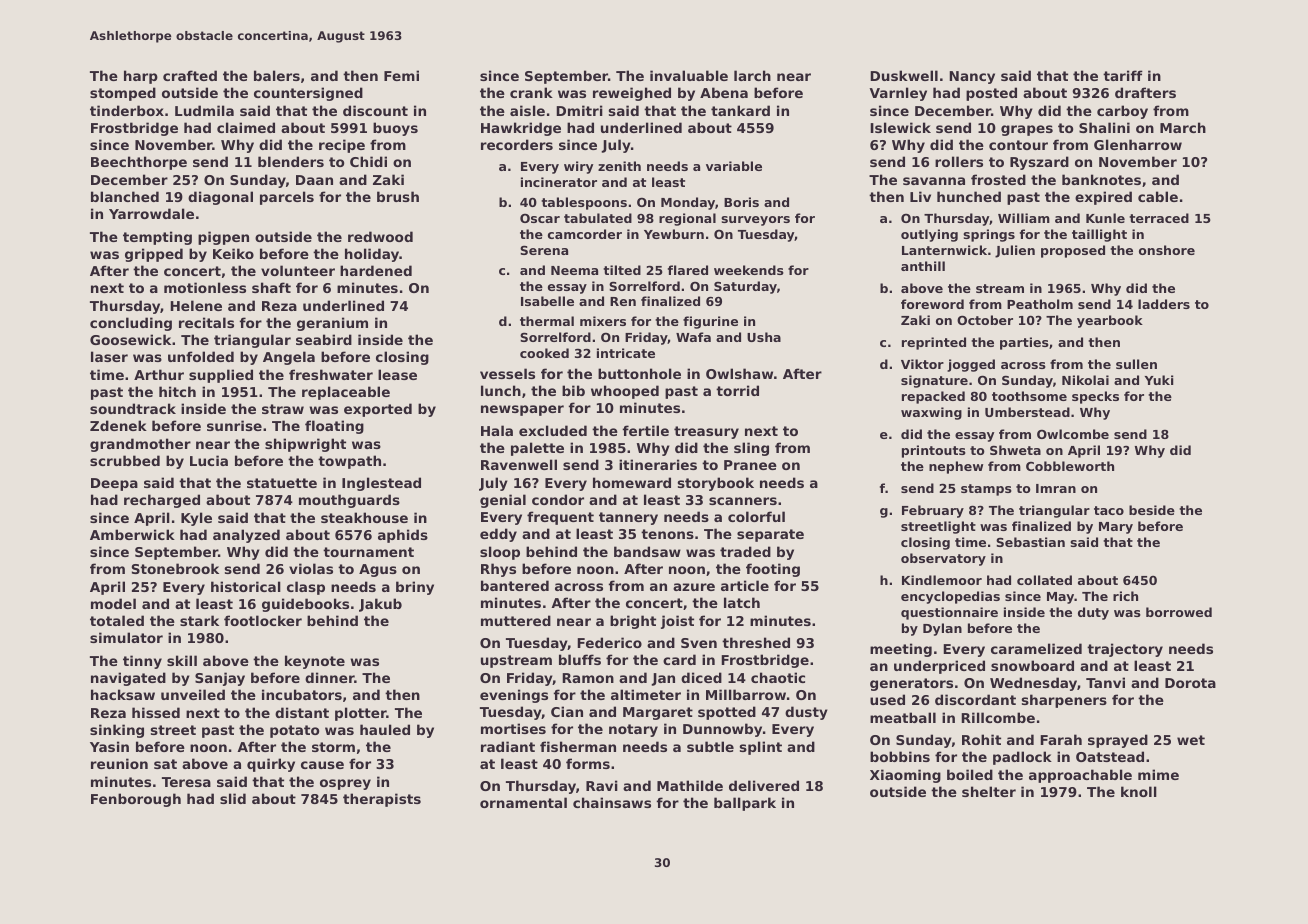 This document has height=924, width=1308. Describe the element at coordinates (527, 110) in the document. I see `aisle` at that location.
